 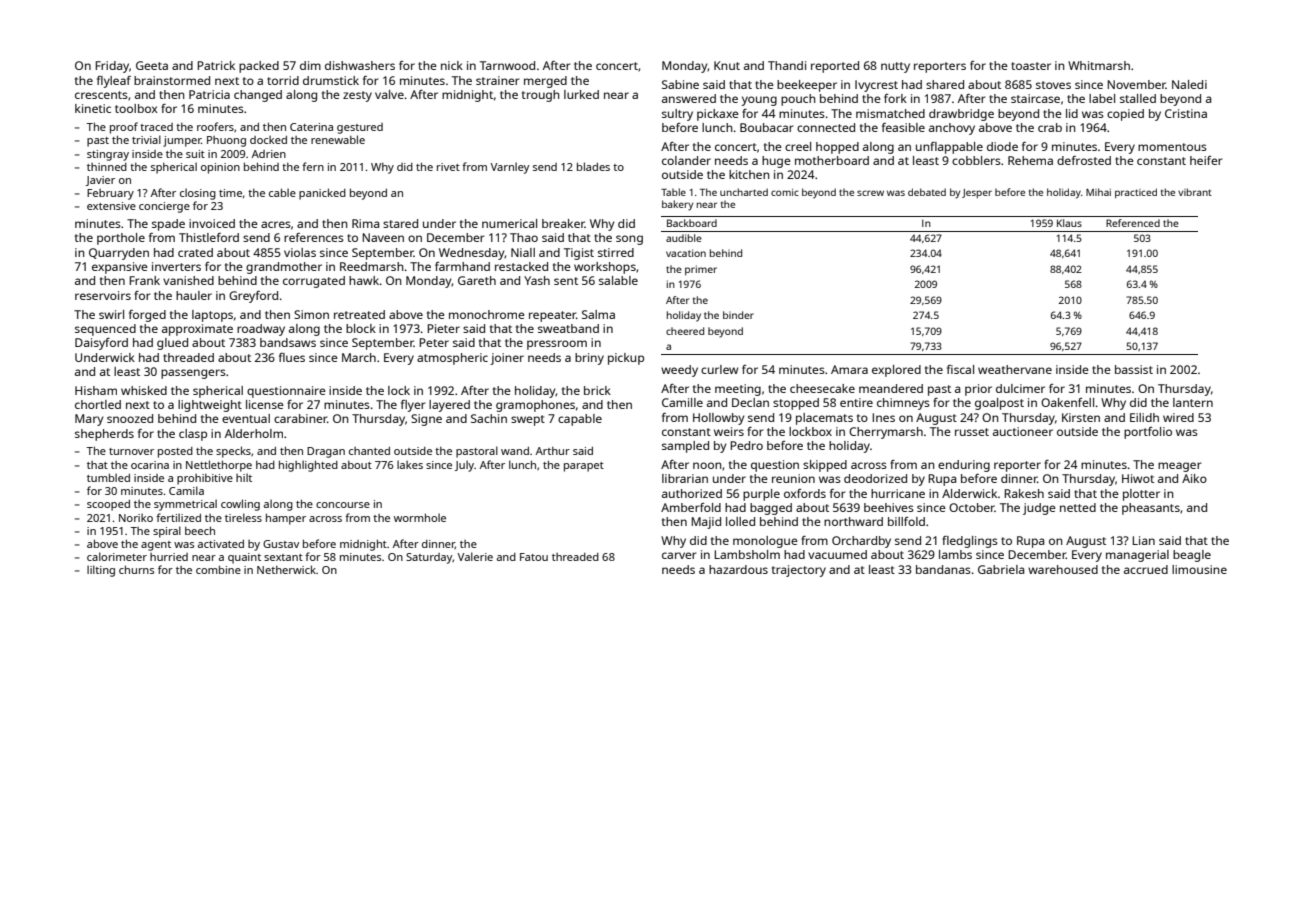 What do you see at coordinates (977, 193) in the screenshot?
I see `Jesper` at bounding box center [977, 193].
